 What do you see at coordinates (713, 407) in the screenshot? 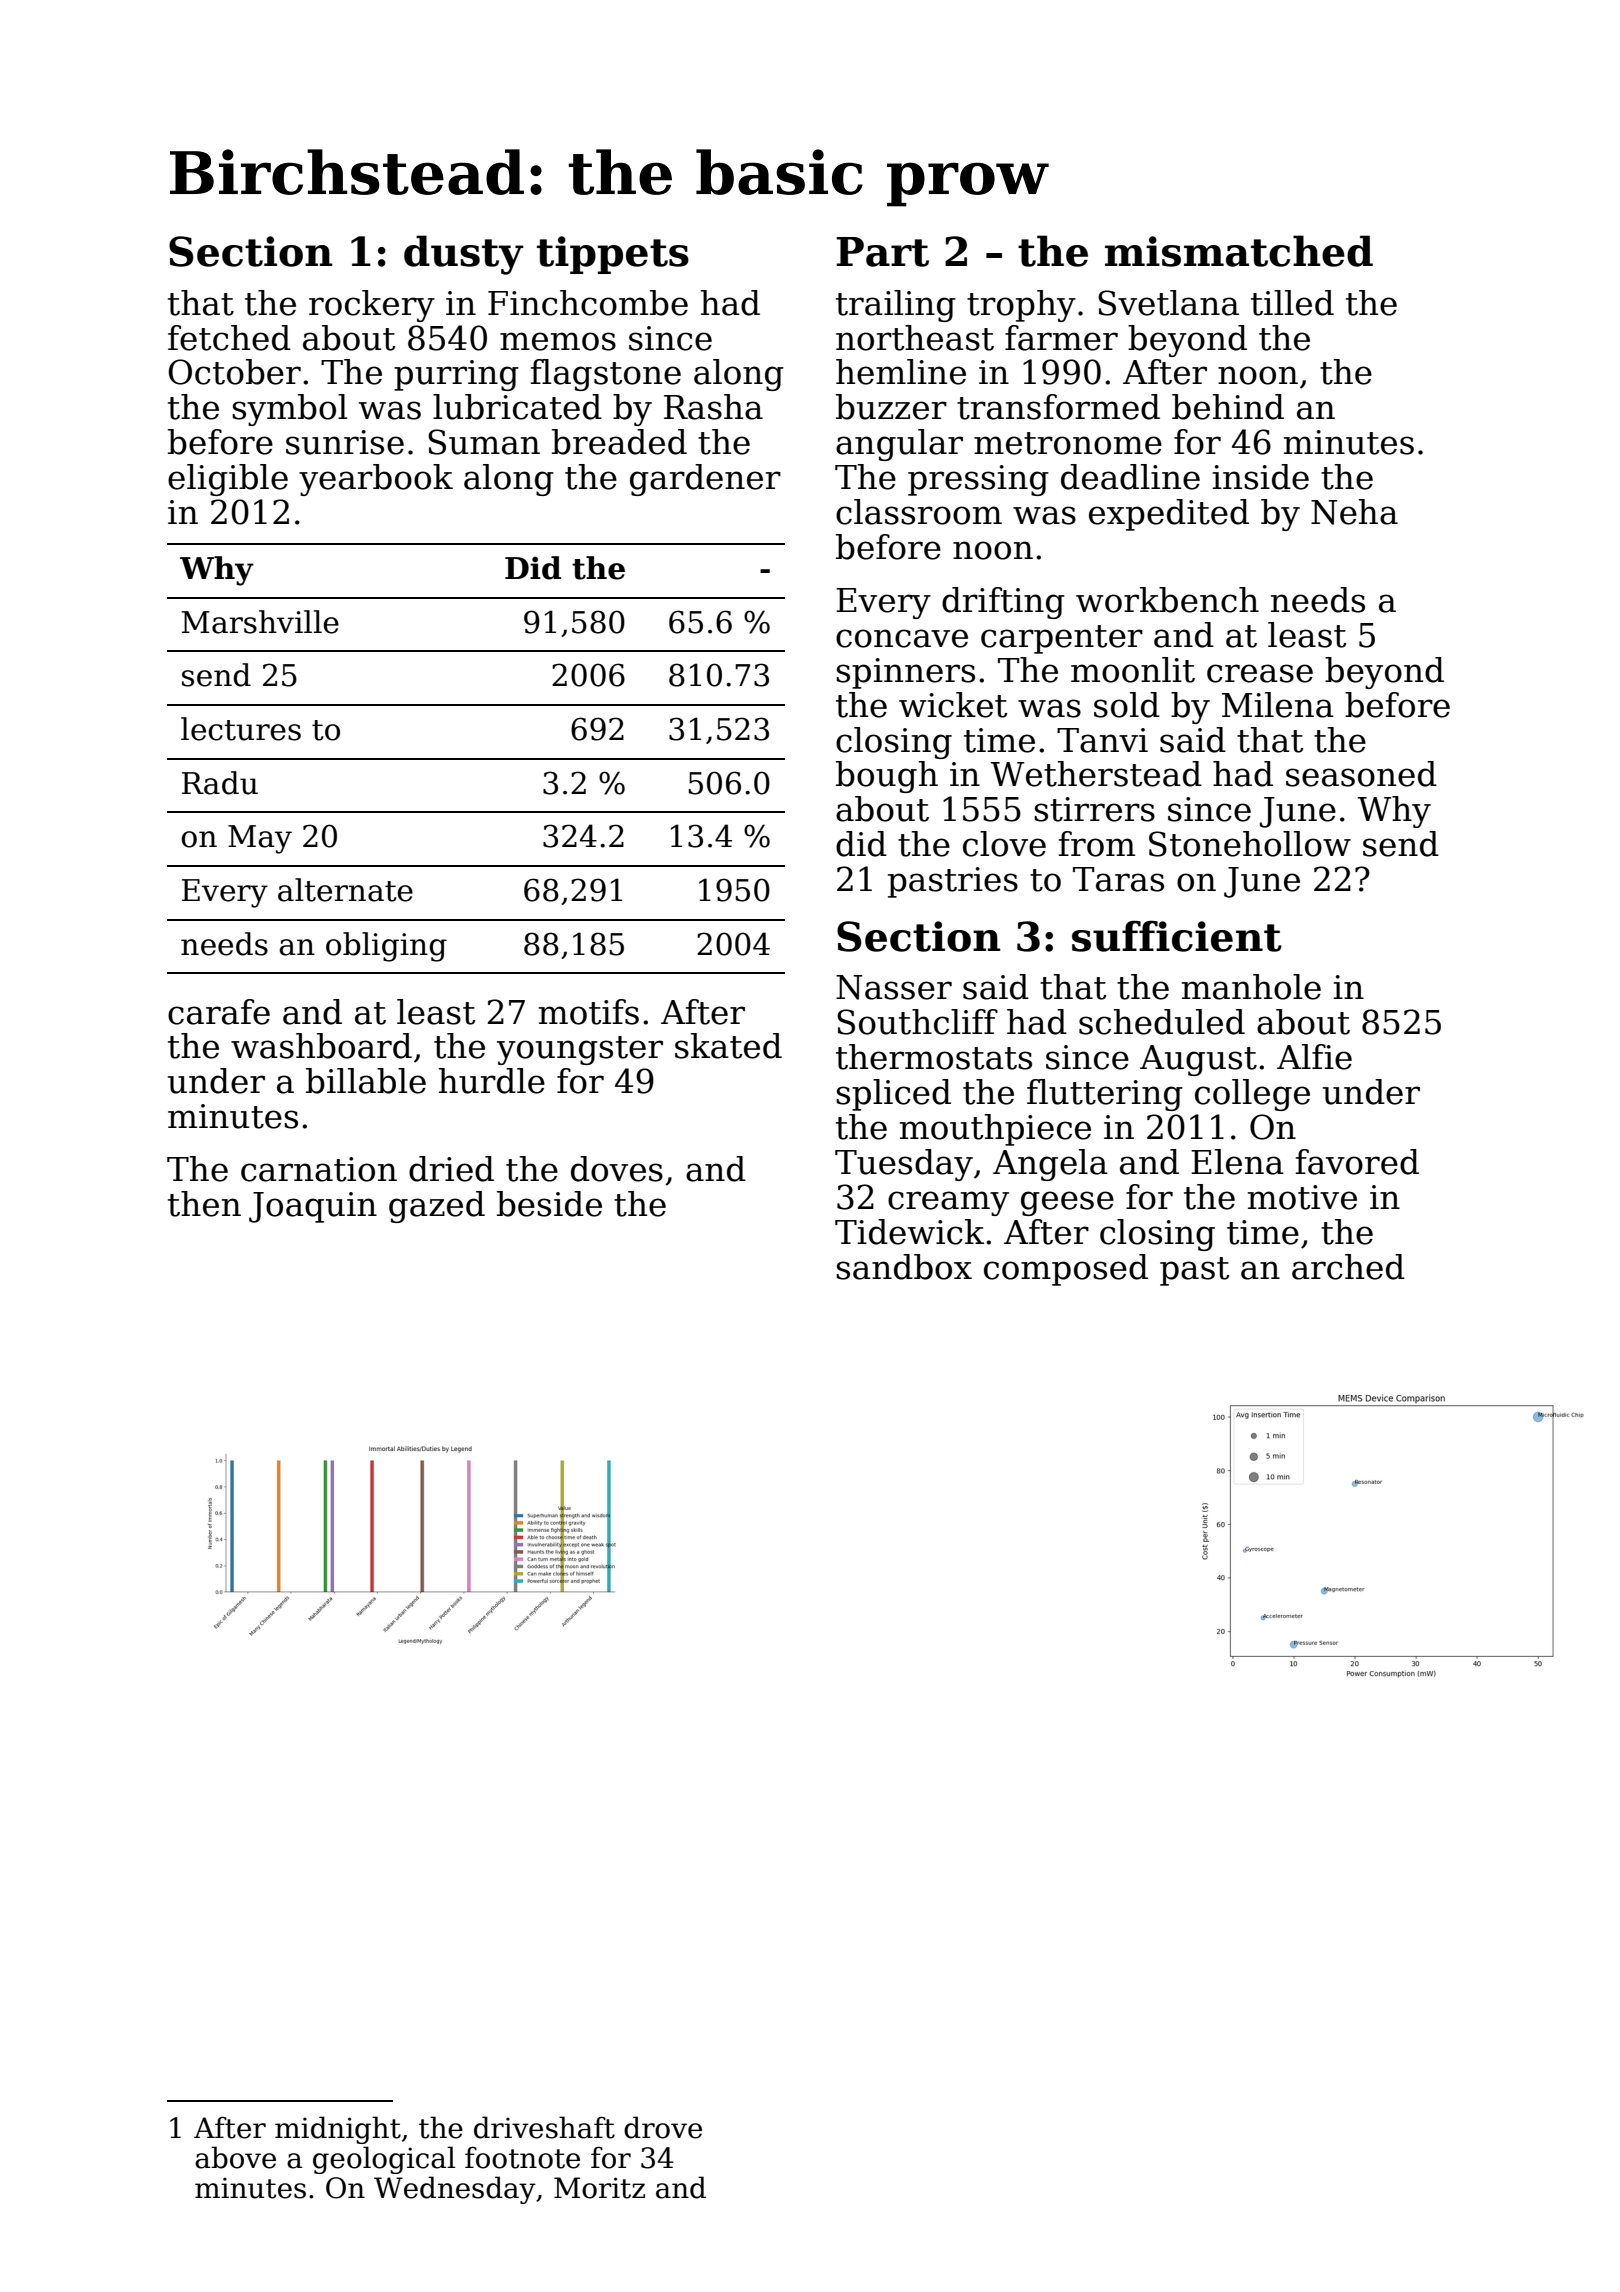
I see `Rasha` at bounding box center [713, 407].
